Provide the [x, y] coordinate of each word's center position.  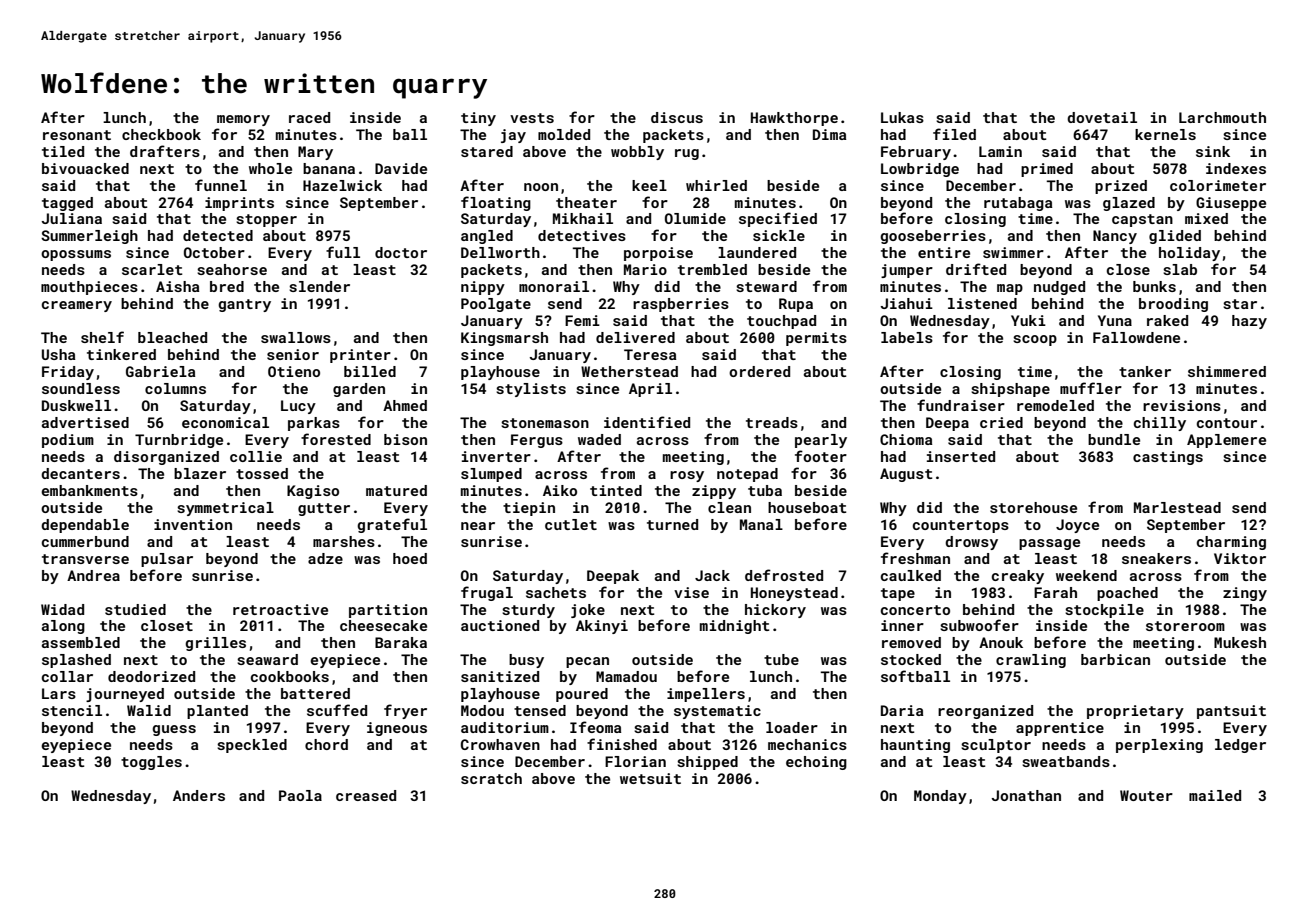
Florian [635, 761]
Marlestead [1177, 507]
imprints [239, 204]
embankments [89, 490]
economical [225, 422]
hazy [1249, 322]
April [650, 390]
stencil [72, 710]
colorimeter [1218, 185]
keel [649, 185]
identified [647, 422]
